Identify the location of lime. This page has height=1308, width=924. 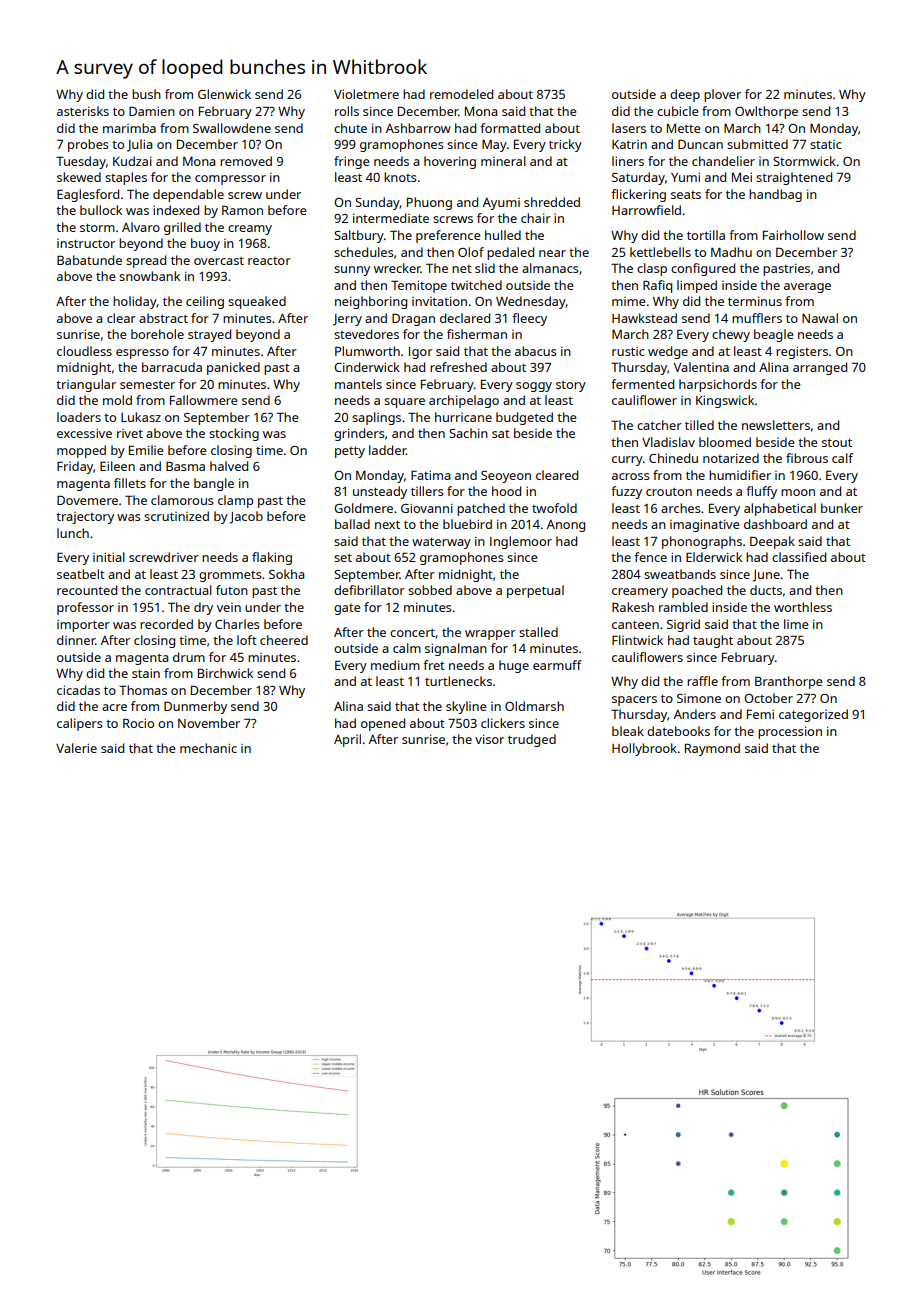
(796, 624).
